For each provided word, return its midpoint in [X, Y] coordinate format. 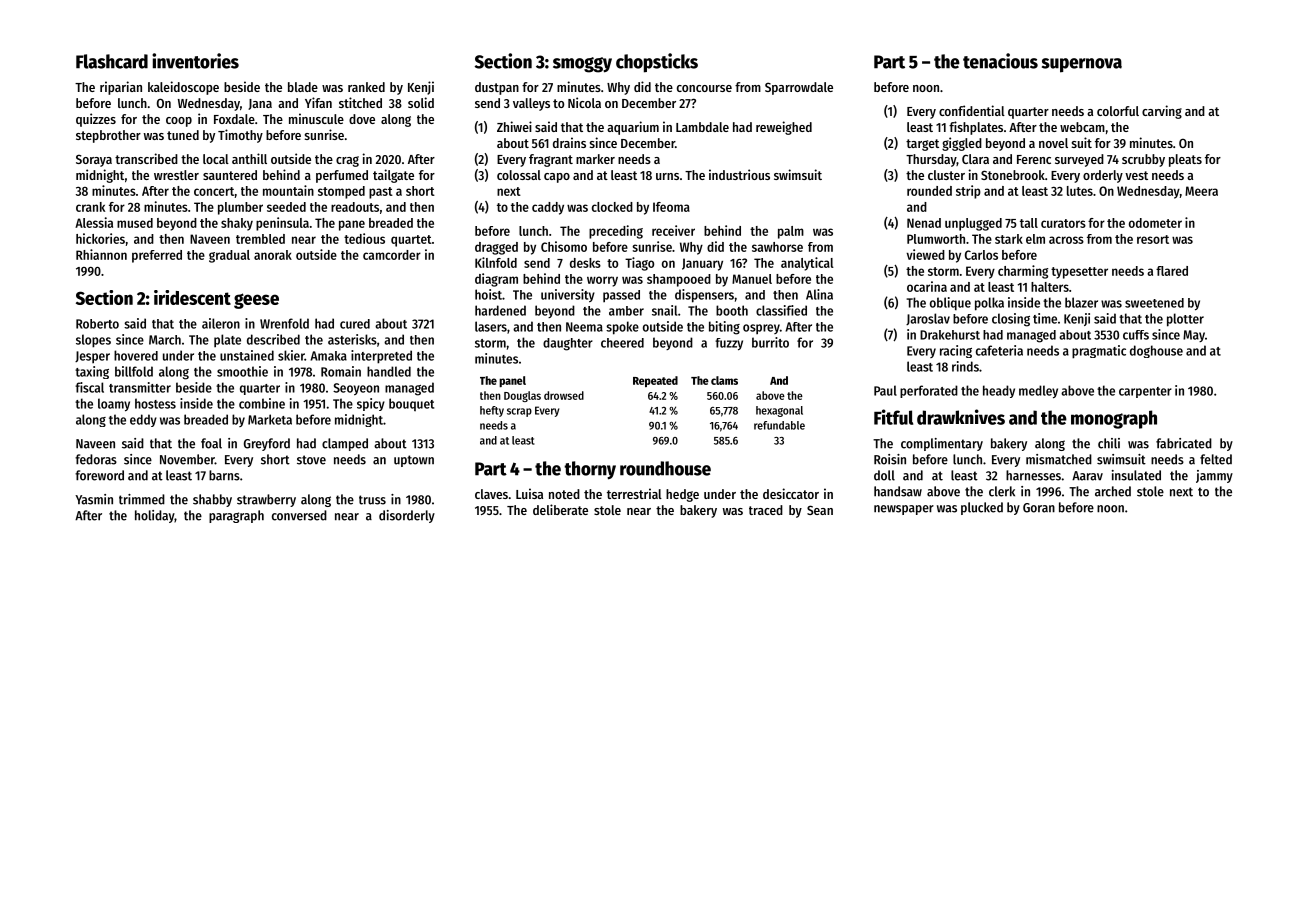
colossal [519, 175]
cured [355, 324]
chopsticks [657, 63]
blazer [1081, 302]
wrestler [176, 175]
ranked [366, 87]
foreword [99, 475]
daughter [568, 344]
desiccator [791, 493]
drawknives [961, 417]
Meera [1201, 191]
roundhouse [665, 468]
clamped [345, 444]
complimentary [942, 444]
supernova [1082, 65]
